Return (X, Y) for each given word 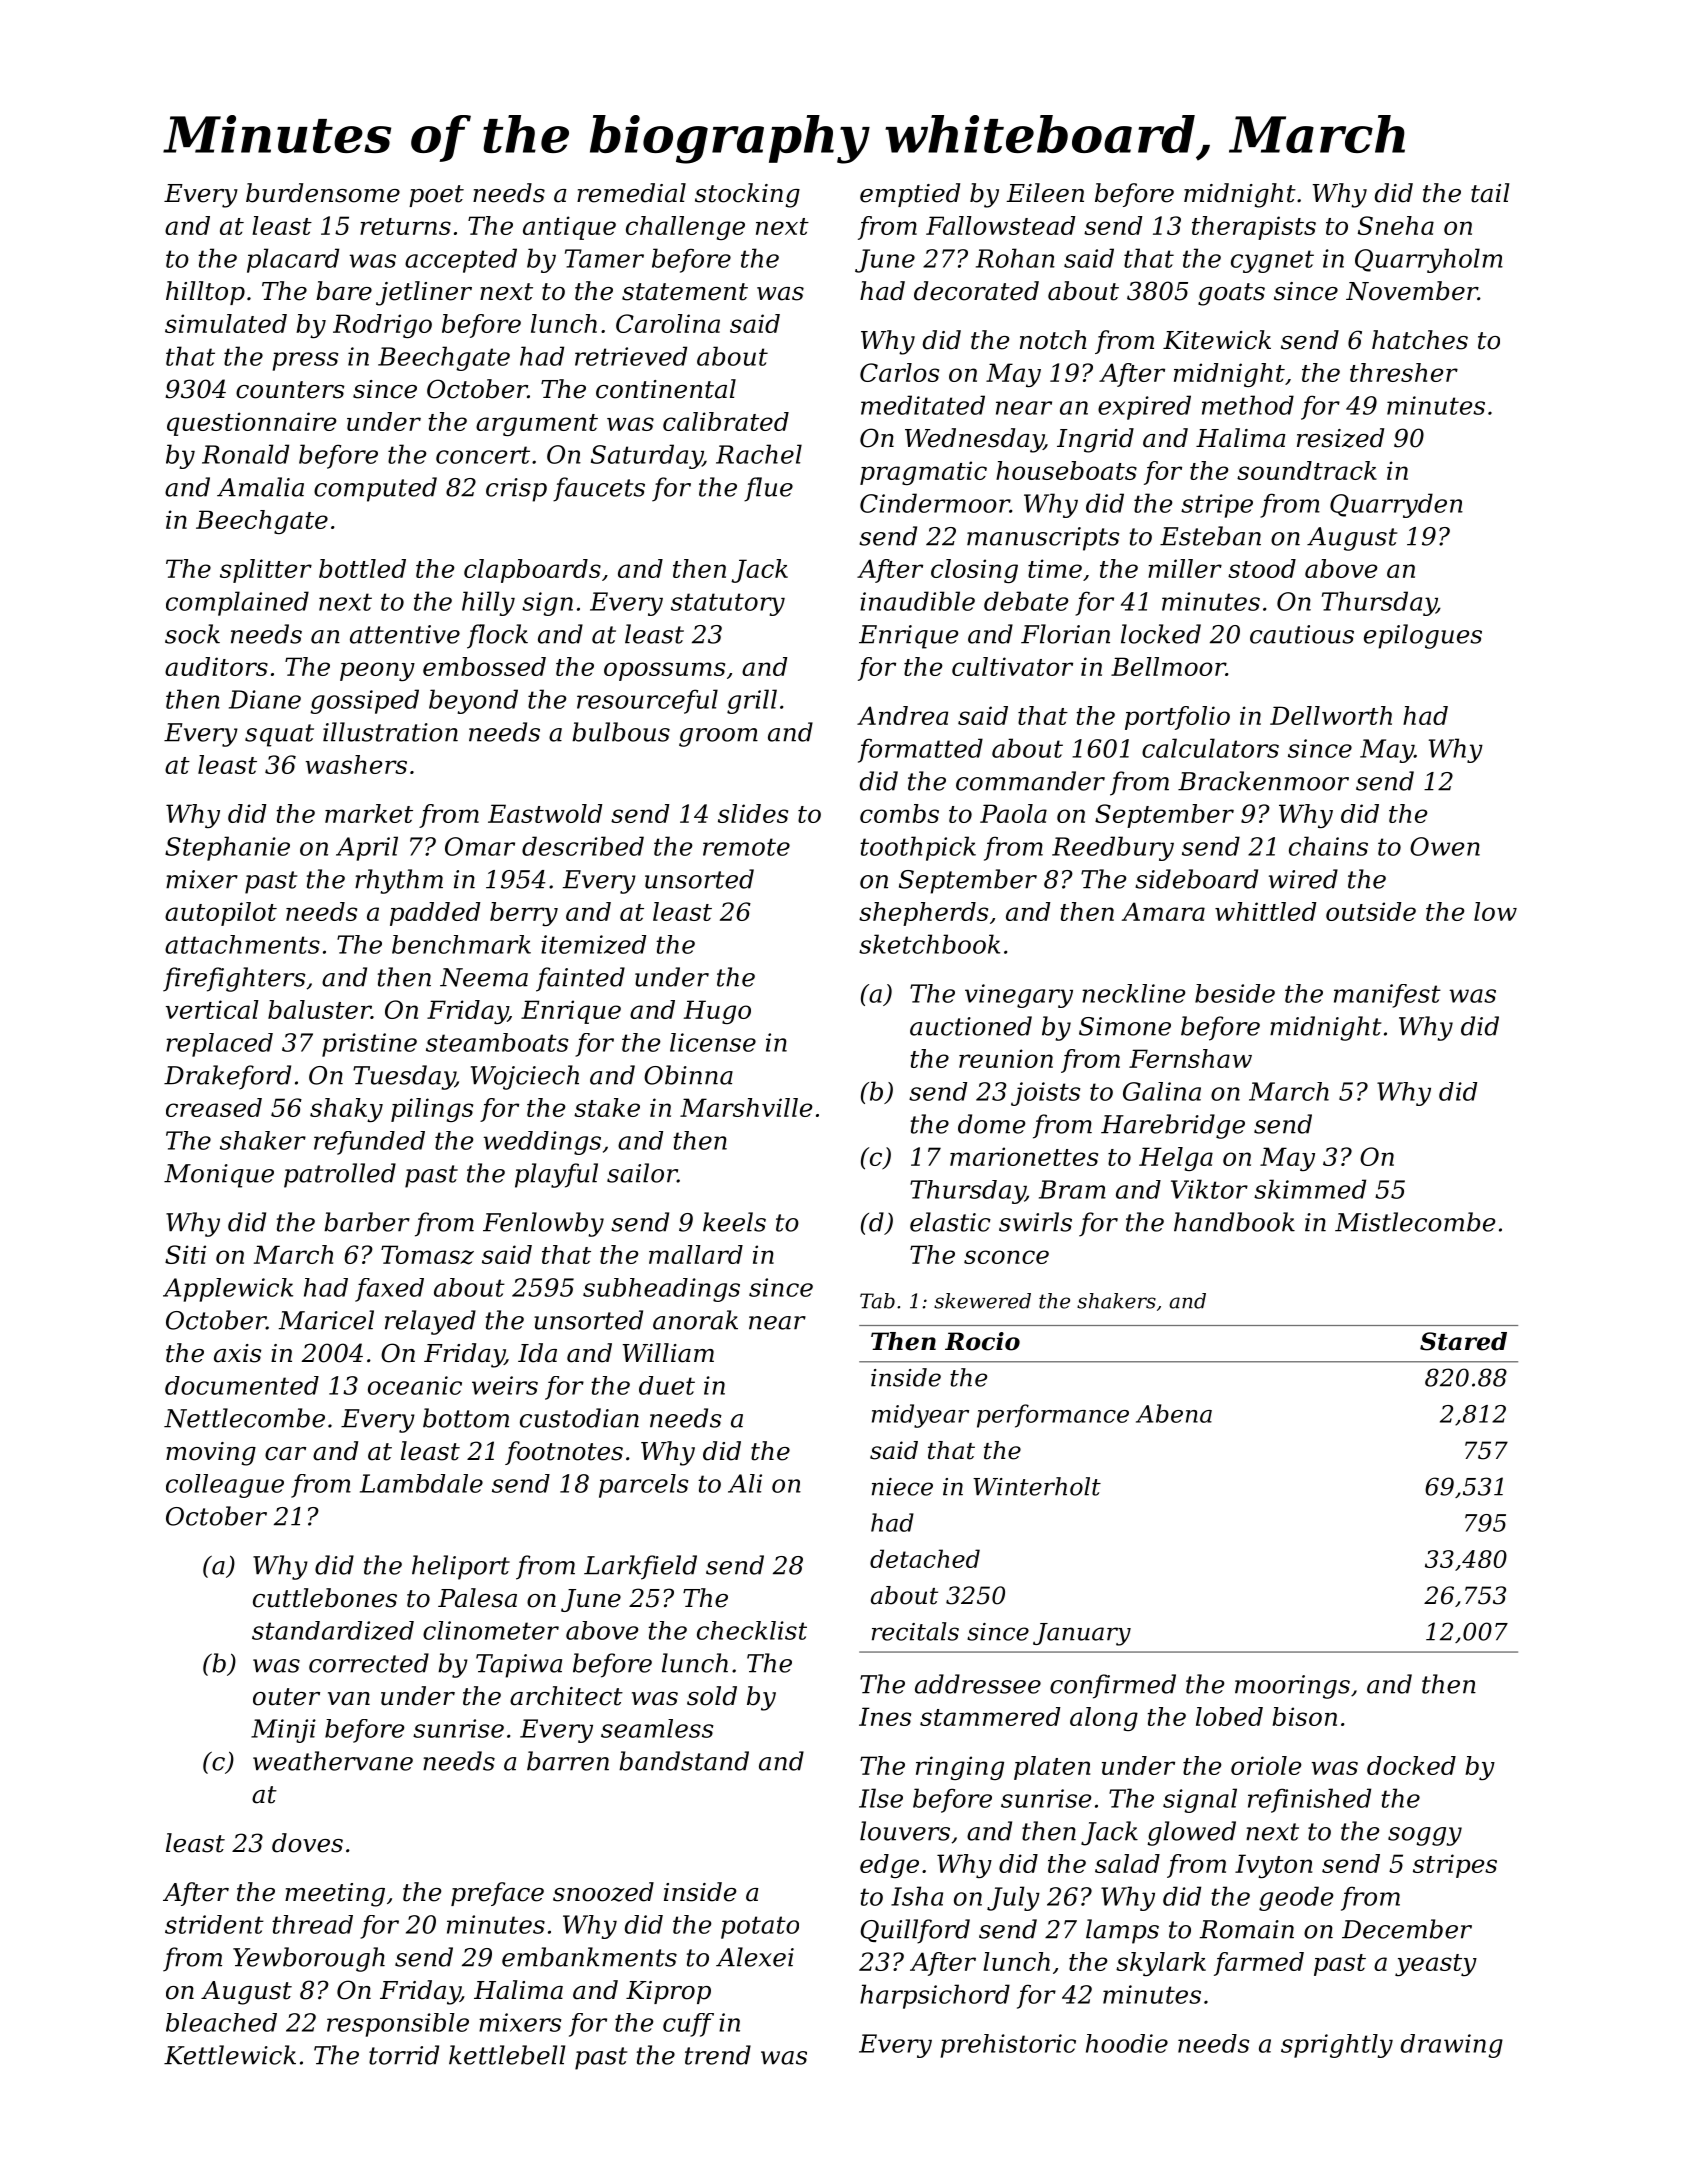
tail (1490, 193)
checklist (752, 1630)
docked (1411, 1765)
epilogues (1423, 636)
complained (237, 603)
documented (242, 1385)
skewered (982, 1301)
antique (569, 228)
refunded (369, 1143)
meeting (335, 1895)
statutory (728, 604)
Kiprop (668, 1992)
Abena (1174, 1413)
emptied (910, 195)
